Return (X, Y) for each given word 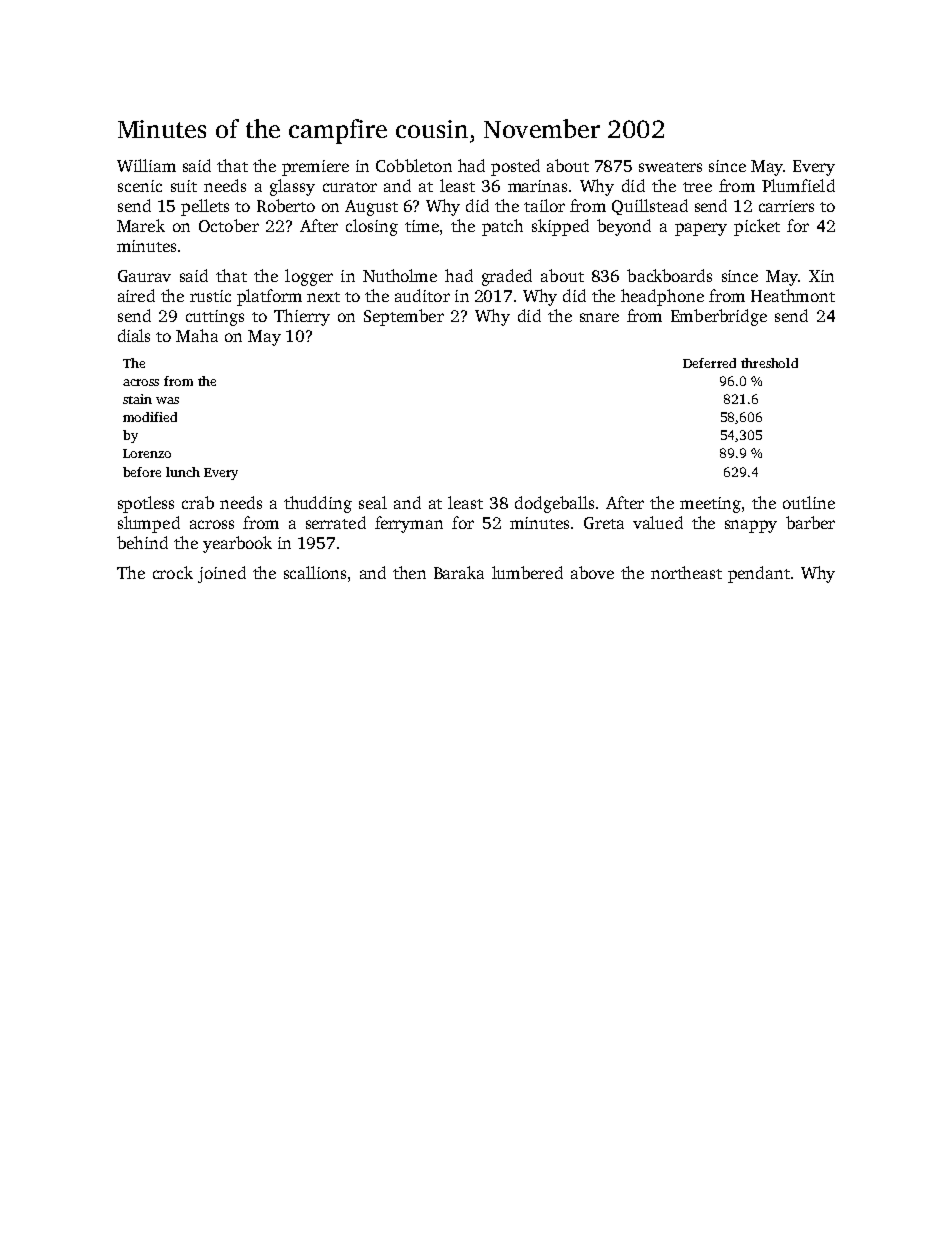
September (404, 317)
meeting (710, 505)
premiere (315, 168)
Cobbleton (414, 165)
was (167, 400)
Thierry (302, 317)
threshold (769, 363)
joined (222, 574)
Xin (821, 276)
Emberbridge (719, 317)
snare (599, 317)
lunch (183, 472)
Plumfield (798, 185)
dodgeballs (554, 504)
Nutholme (400, 275)
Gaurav (144, 276)
